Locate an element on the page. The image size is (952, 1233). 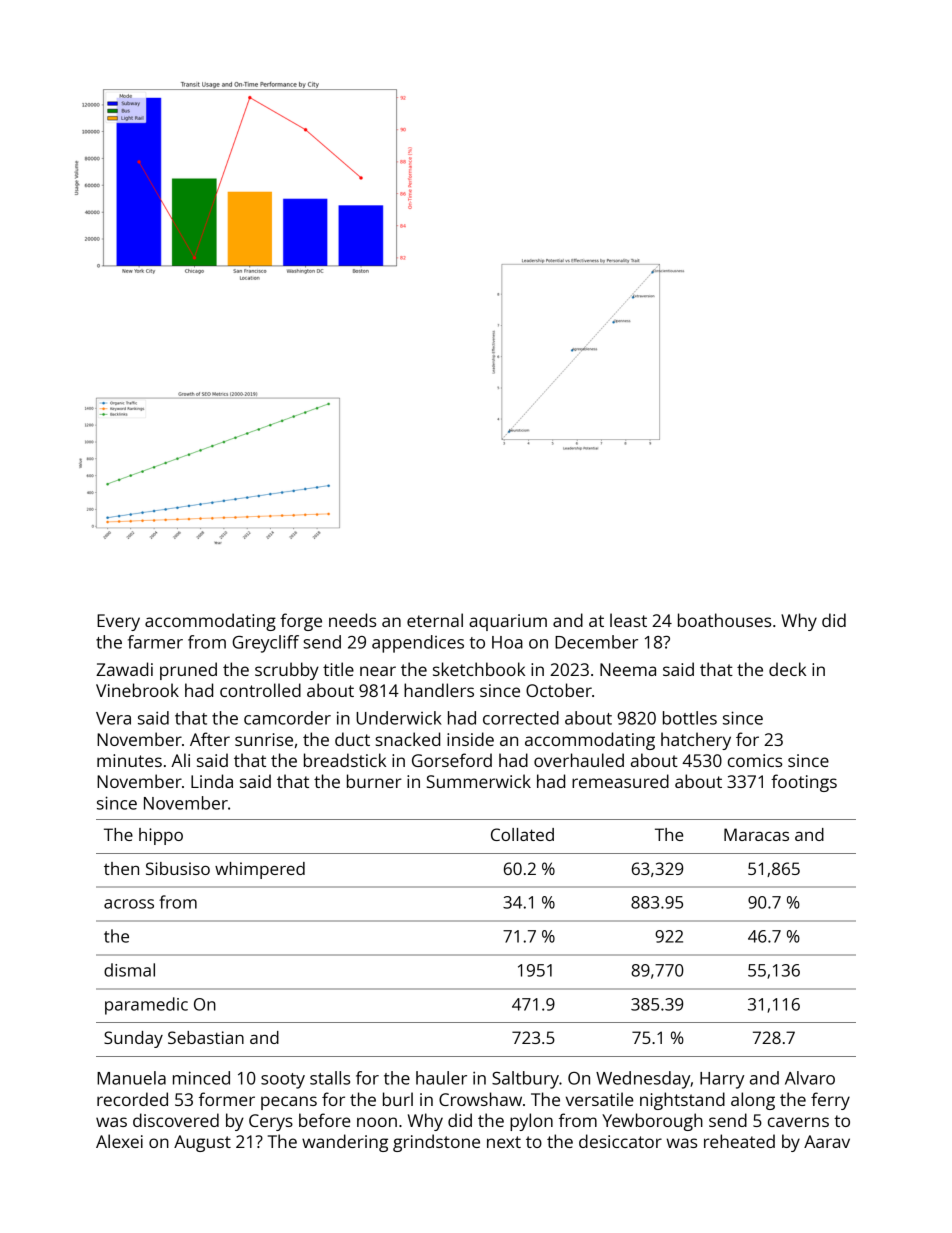
Greycliff is located at coordinates (265, 644).
